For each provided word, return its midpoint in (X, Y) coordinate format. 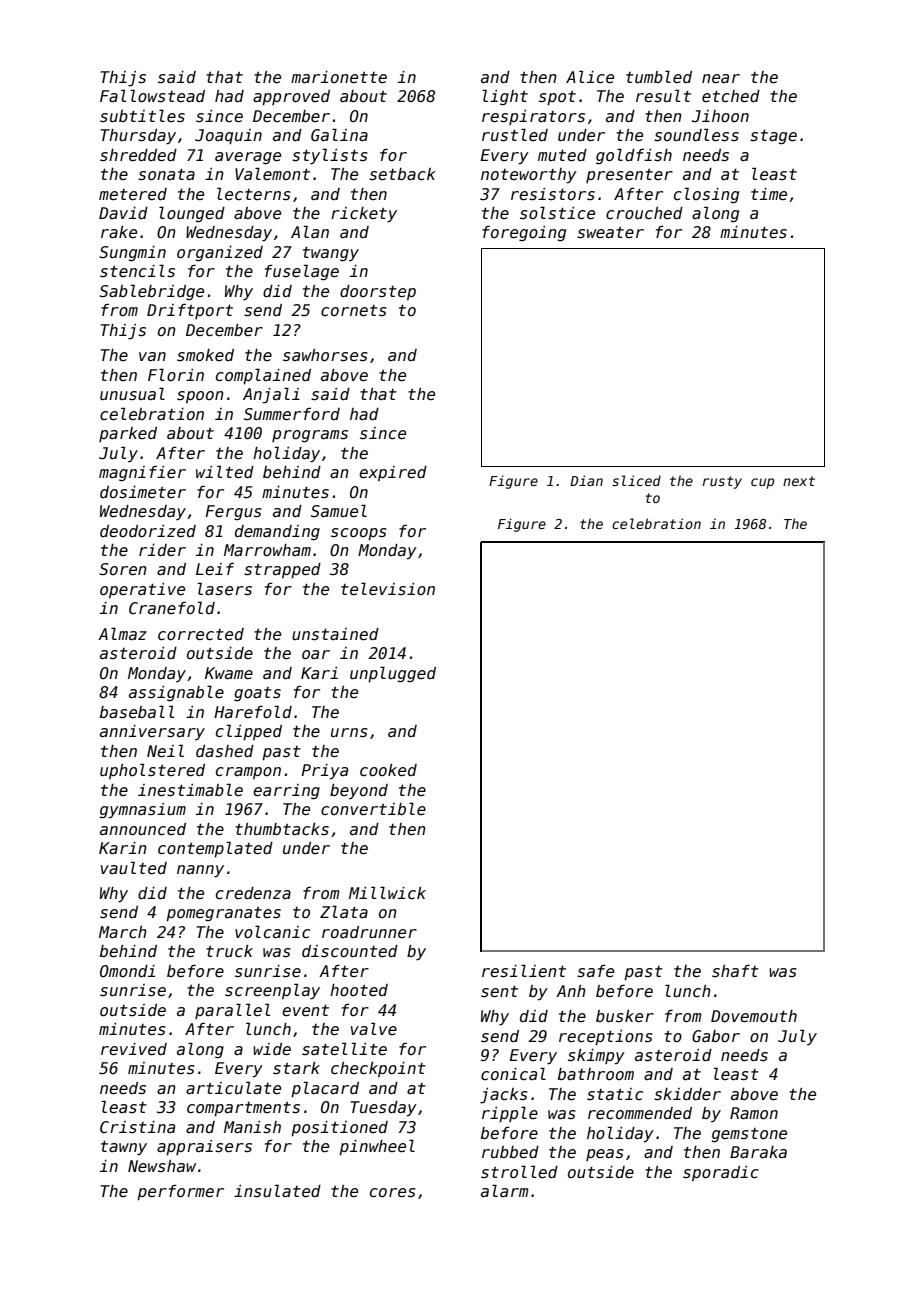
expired (393, 473)
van (152, 356)
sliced (636, 480)
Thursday (138, 137)
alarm (505, 1190)
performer (180, 1193)
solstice (557, 213)
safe (595, 971)
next (799, 481)
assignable (176, 693)
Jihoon (720, 116)
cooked (388, 770)
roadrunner (369, 932)
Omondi (127, 971)
